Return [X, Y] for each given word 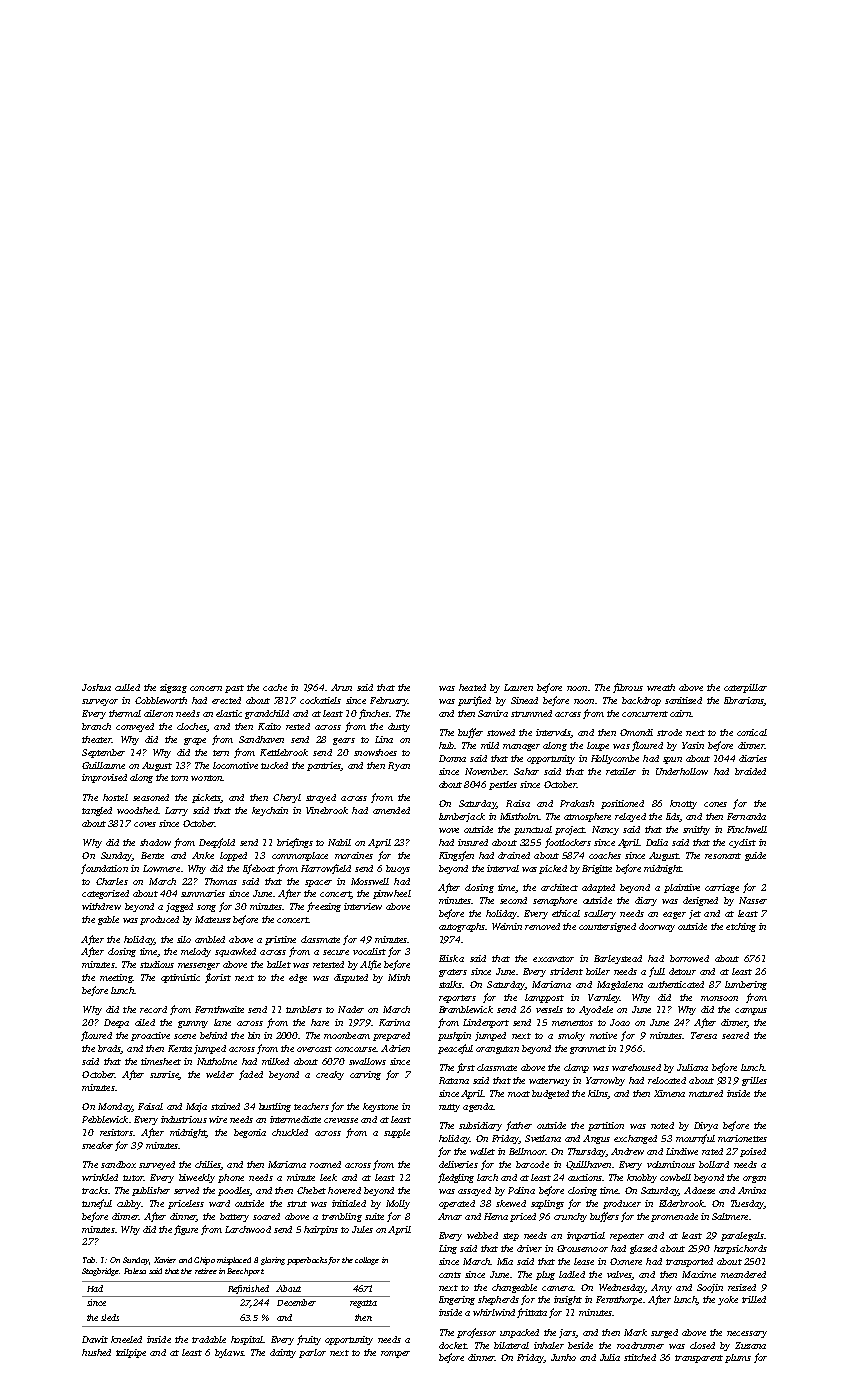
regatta [363, 1304]
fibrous [628, 688]
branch [96, 726]
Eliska [451, 958]
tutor [133, 1178]
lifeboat [259, 869]
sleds [110, 1317]
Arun [341, 687]
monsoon [719, 998]
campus [751, 1011]
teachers [311, 1106]
